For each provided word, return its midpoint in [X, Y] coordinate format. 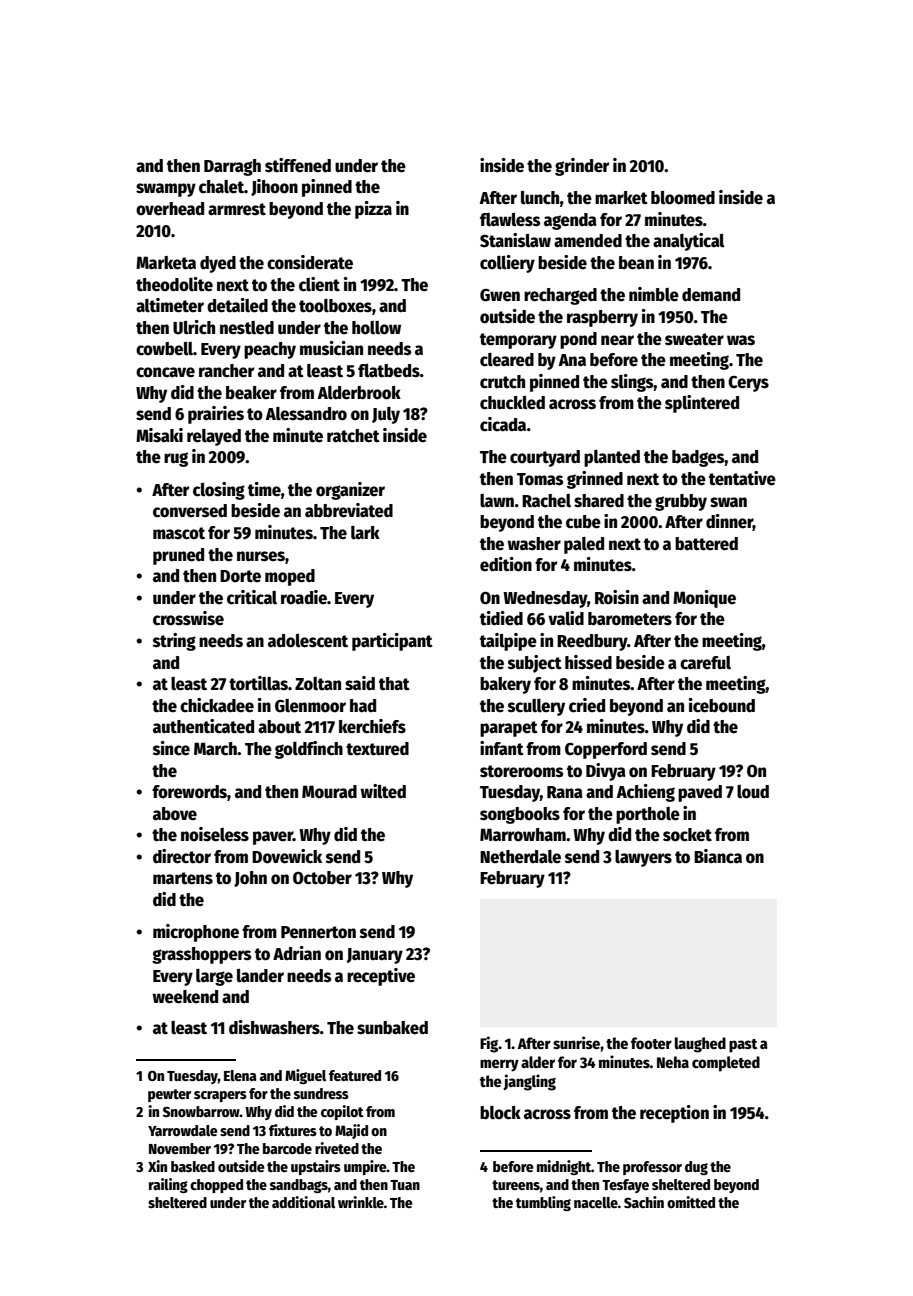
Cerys [748, 384]
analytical [689, 242]
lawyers [643, 858]
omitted [691, 1202]
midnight [564, 1167]
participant [392, 642]
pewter [169, 1095]
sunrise [576, 1042]
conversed [190, 511]
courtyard [545, 458]
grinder [582, 167]
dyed [218, 264]
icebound [722, 705]
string [174, 642]
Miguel [305, 1076]
